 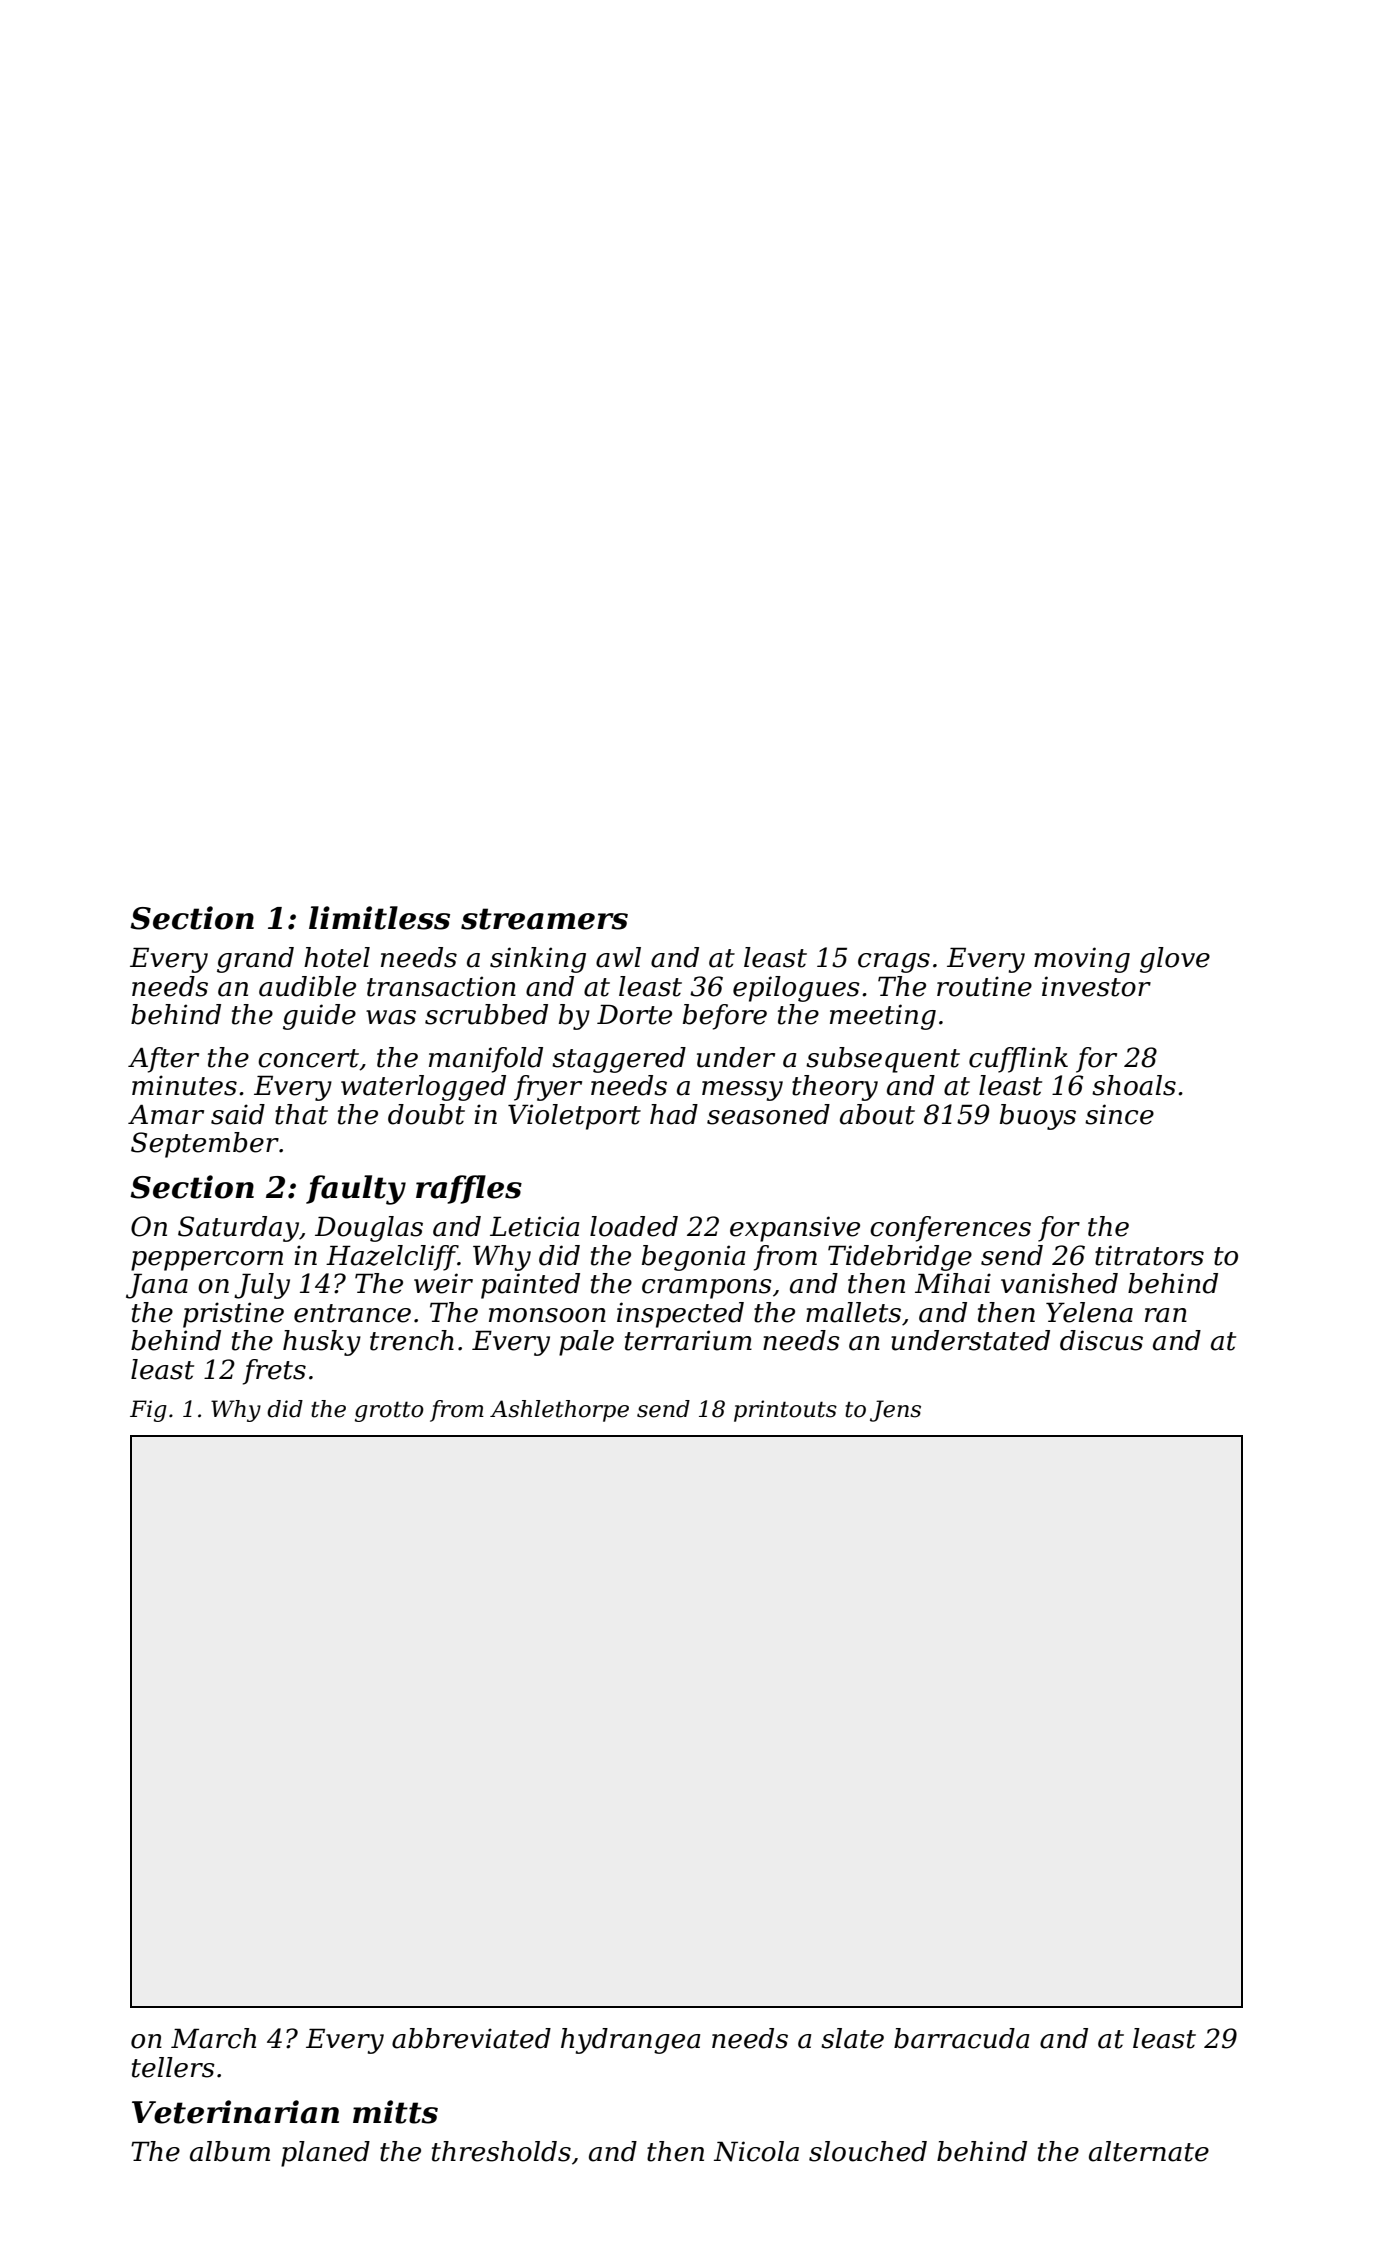 What do you see at coordinates (1101, 1340) in the image?
I see `discus` at bounding box center [1101, 1340].
